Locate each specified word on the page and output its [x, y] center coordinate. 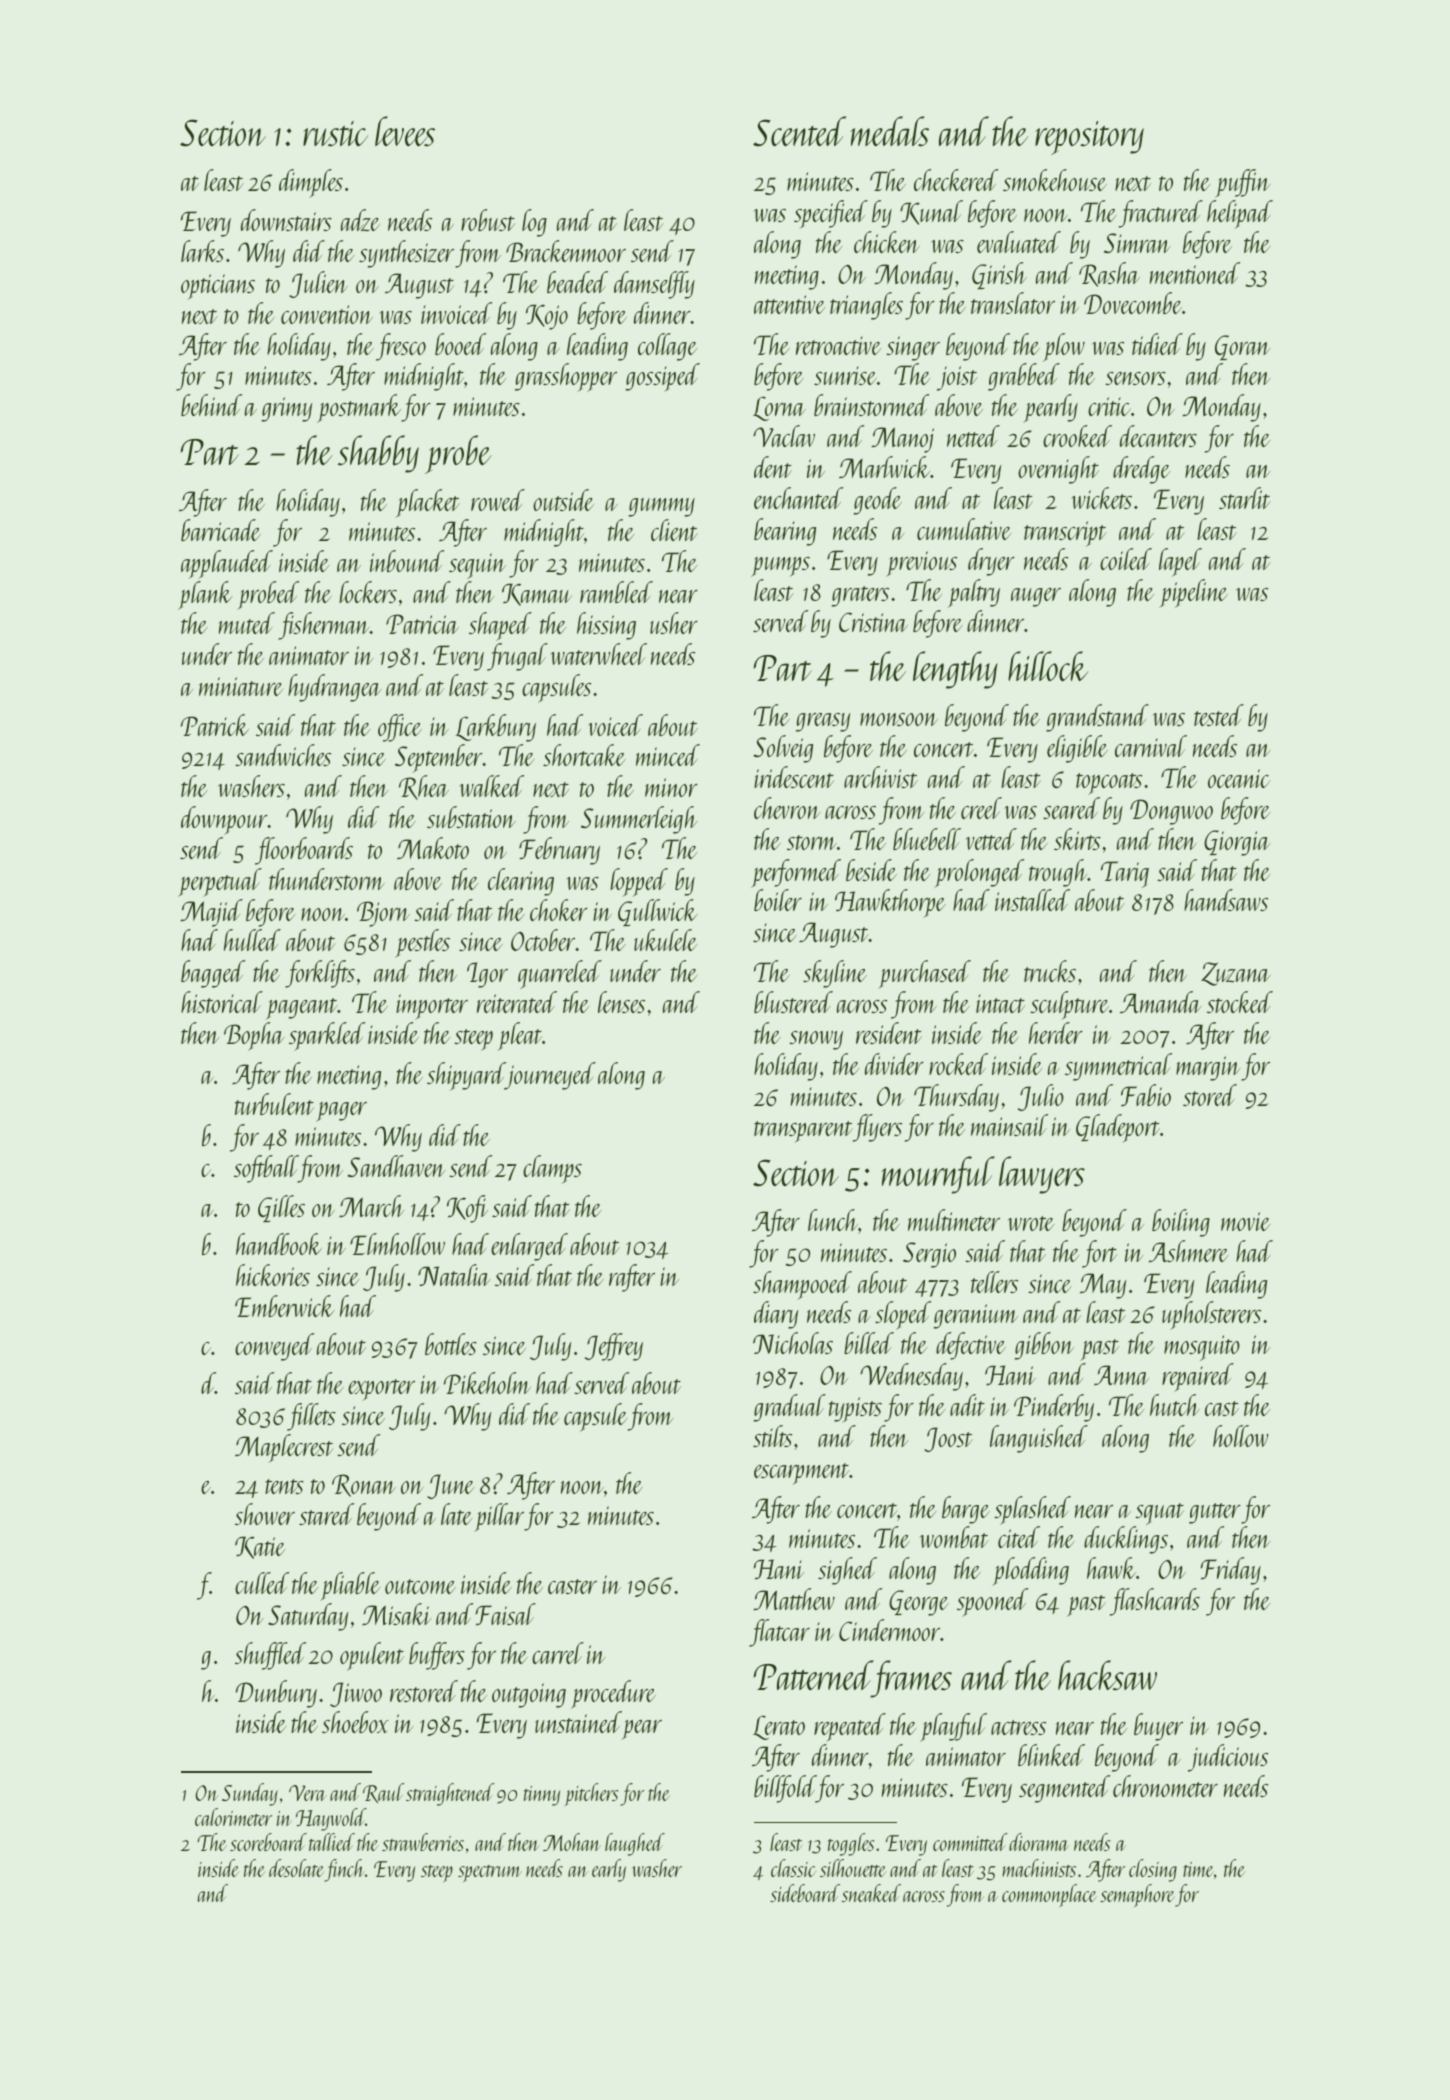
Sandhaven [396, 1166]
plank [205, 595]
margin [1208, 1068]
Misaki [396, 1614]
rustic [335, 134]
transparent [803, 1131]
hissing [606, 626]
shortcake [584, 755]
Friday [1231, 1571]
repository [1089, 138]
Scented [799, 131]
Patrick [215, 725]
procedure [613, 1694]
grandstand [1097, 718]
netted [973, 436]
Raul [383, 1793]
